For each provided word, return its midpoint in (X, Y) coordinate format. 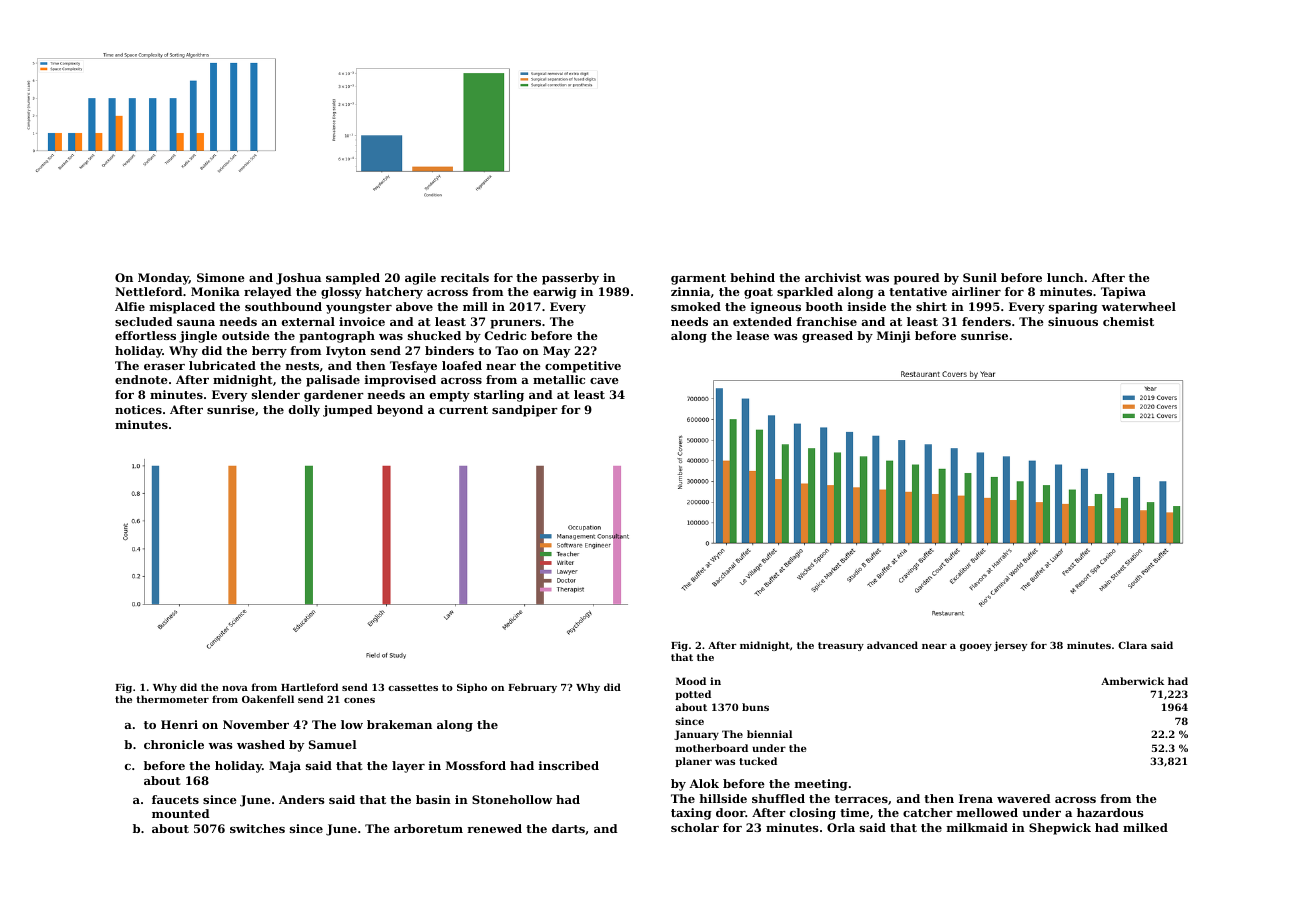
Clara (1132, 645)
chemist (1128, 321)
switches (257, 828)
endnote (141, 379)
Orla (841, 827)
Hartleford (309, 687)
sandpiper (525, 411)
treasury (841, 646)
